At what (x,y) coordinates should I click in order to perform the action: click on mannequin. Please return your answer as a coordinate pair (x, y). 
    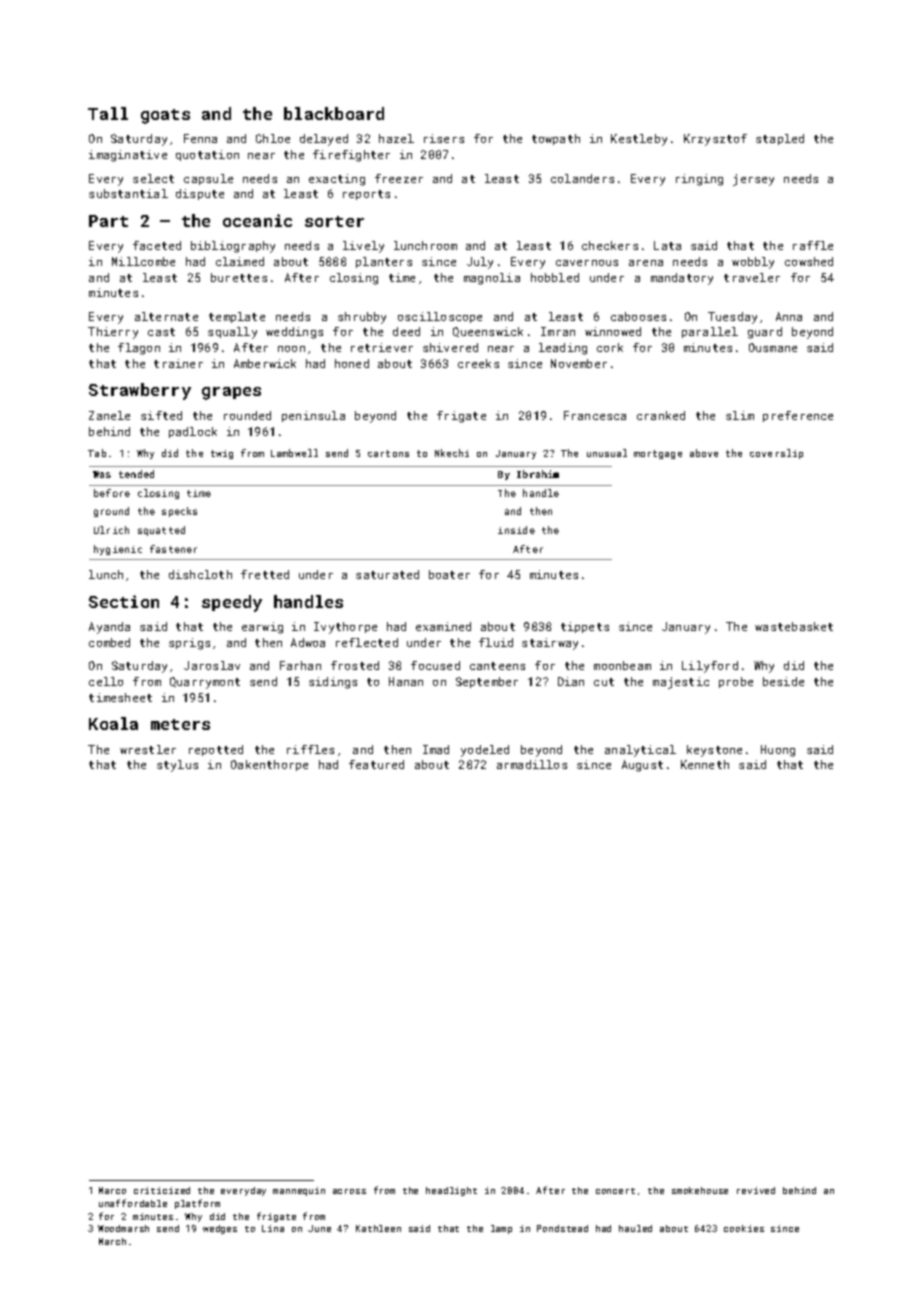
    Looking at the image, I should click on (299, 1191).
